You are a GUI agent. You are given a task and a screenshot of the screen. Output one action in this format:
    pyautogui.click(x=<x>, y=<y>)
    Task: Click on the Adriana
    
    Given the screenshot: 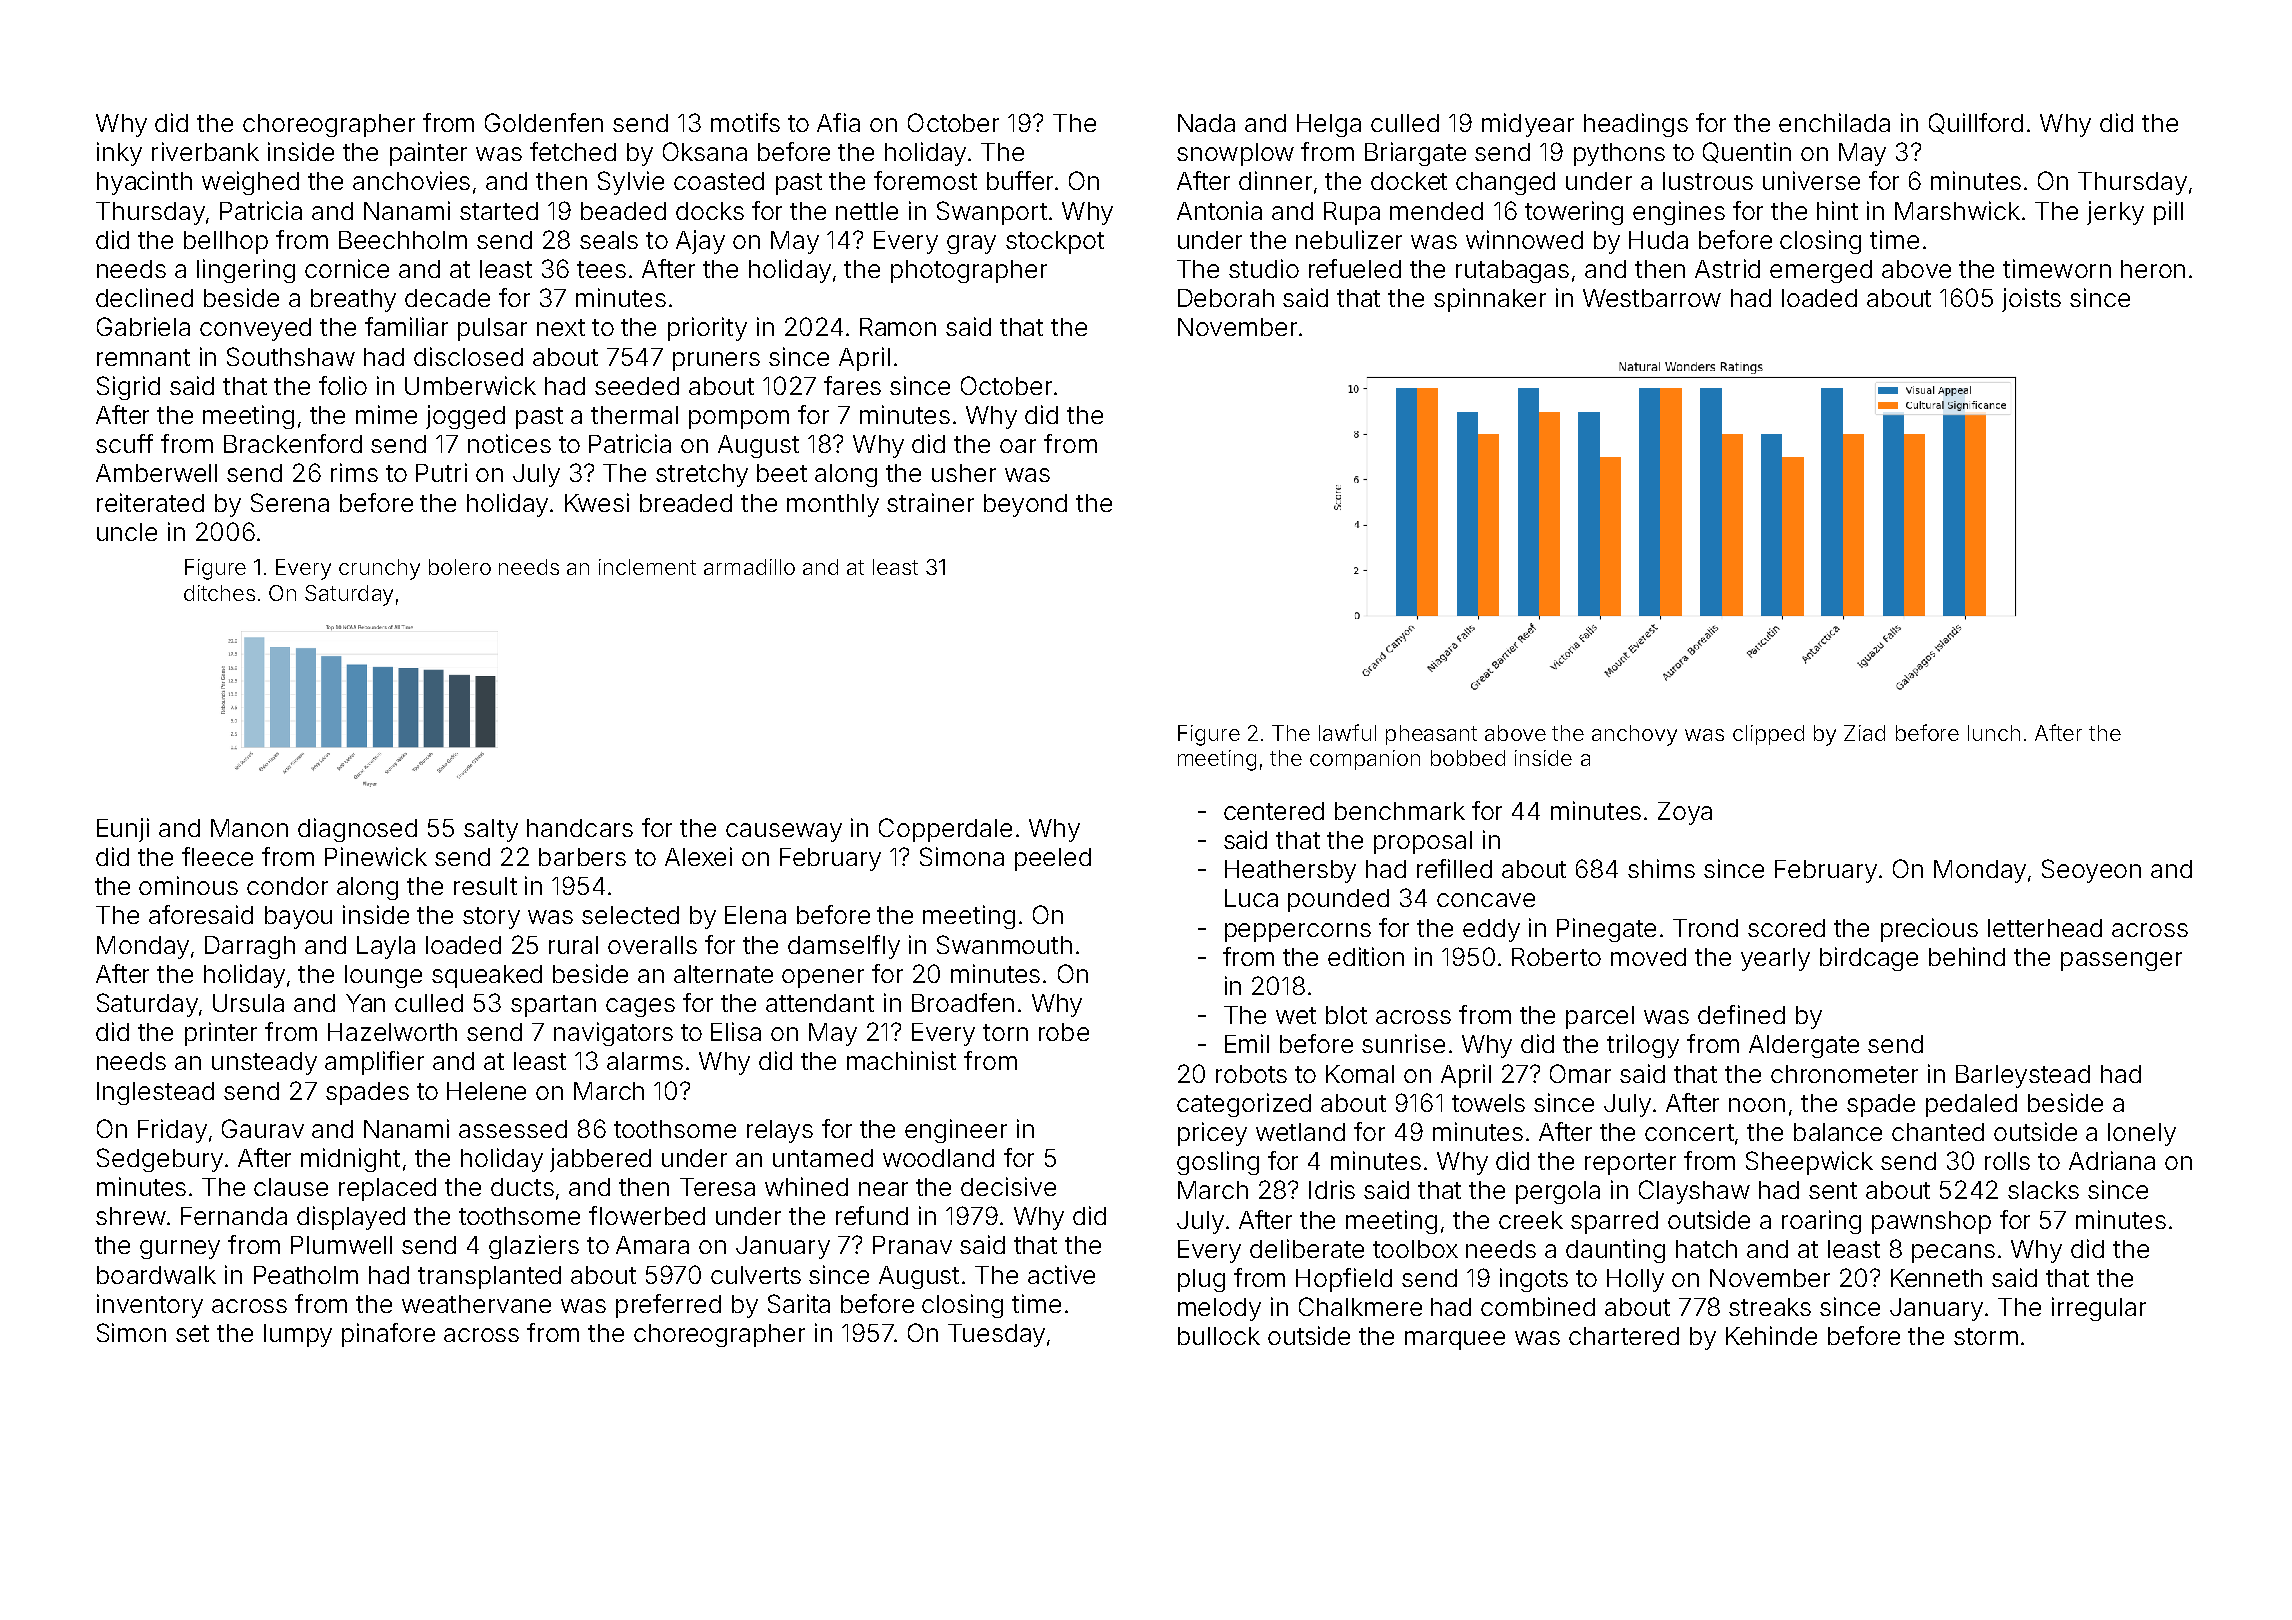 What is the action you would take?
    pyautogui.click(x=2112, y=1160)
